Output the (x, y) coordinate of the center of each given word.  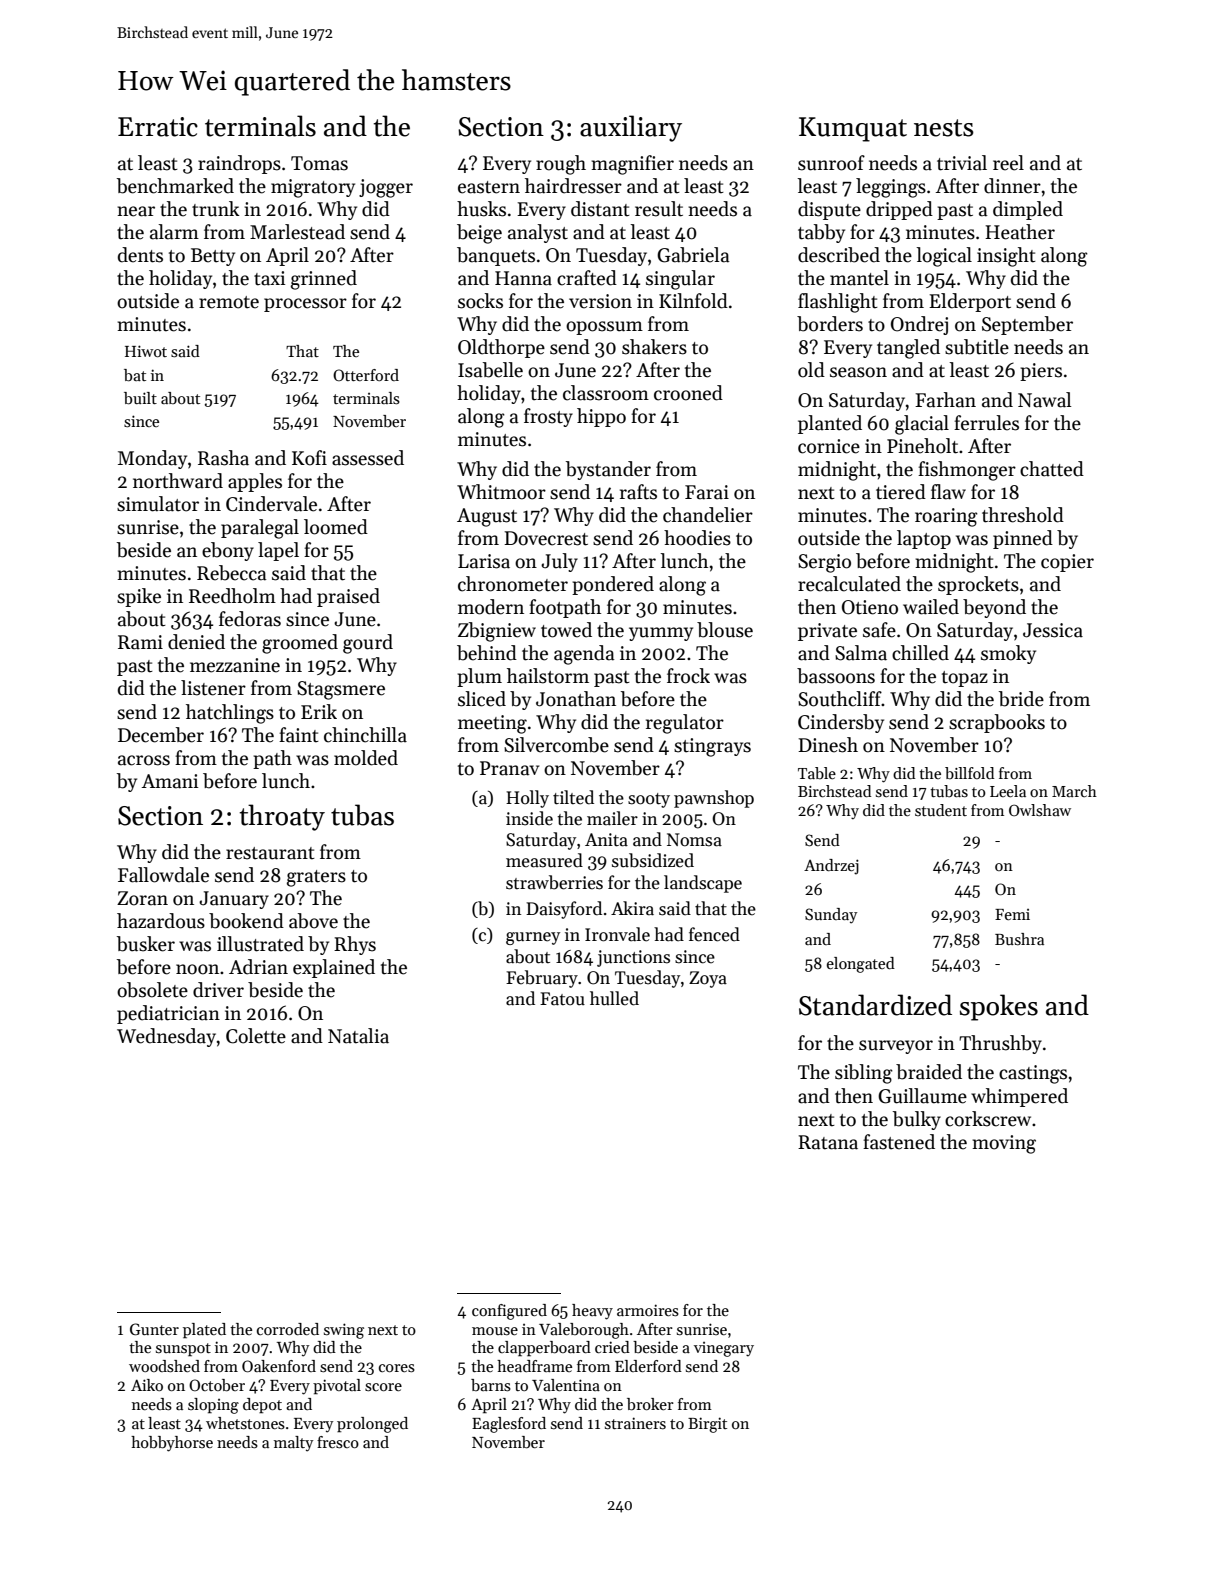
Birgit (707, 1425)
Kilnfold (693, 301)
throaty (282, 817)
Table (817, 773)
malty (293, 1444)
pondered (613, 585)
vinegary (724, 1349)
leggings (891, 188)
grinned (324, 280)
